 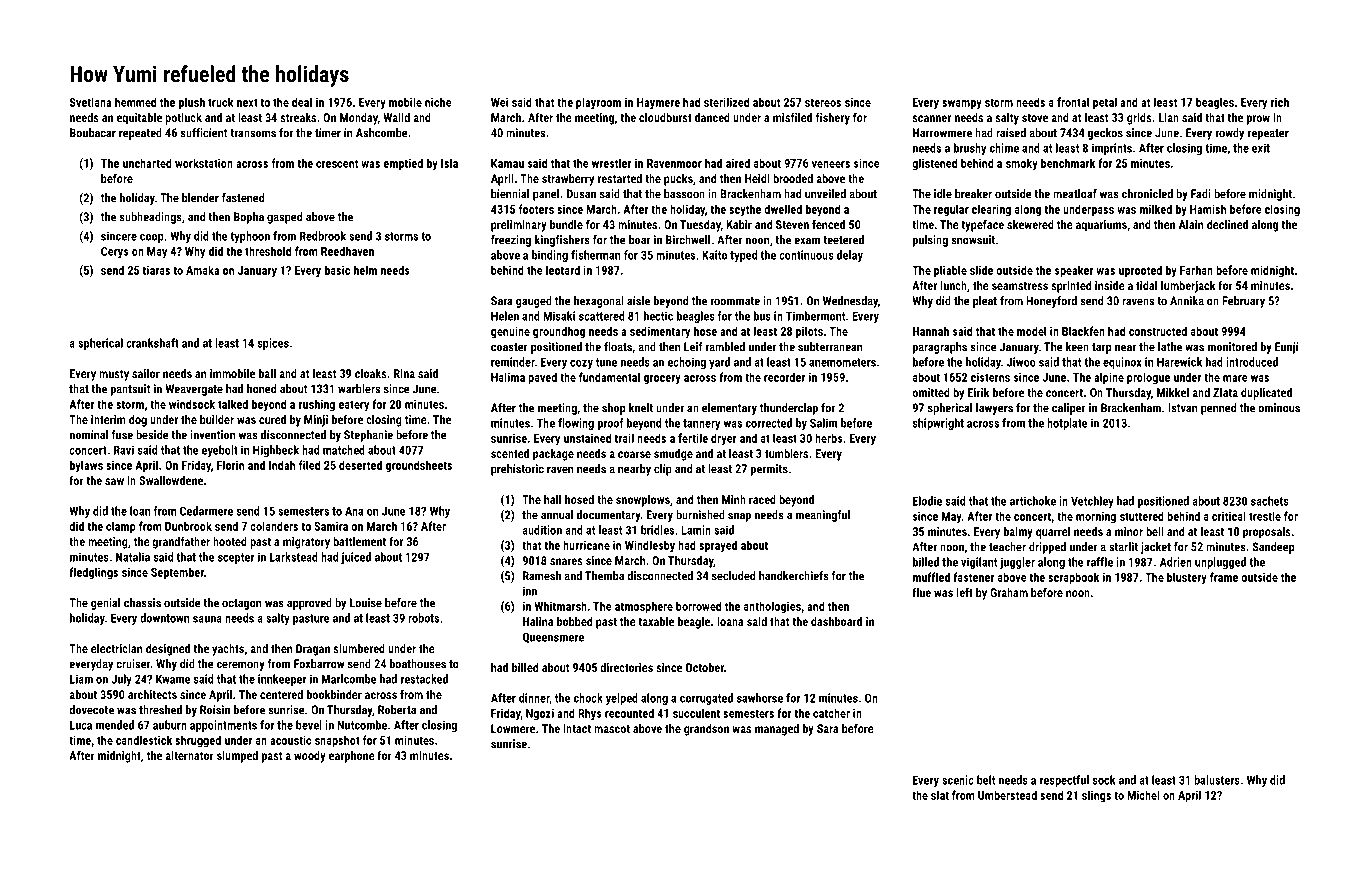 I want to click on model, so click(x=1031, y=331).
